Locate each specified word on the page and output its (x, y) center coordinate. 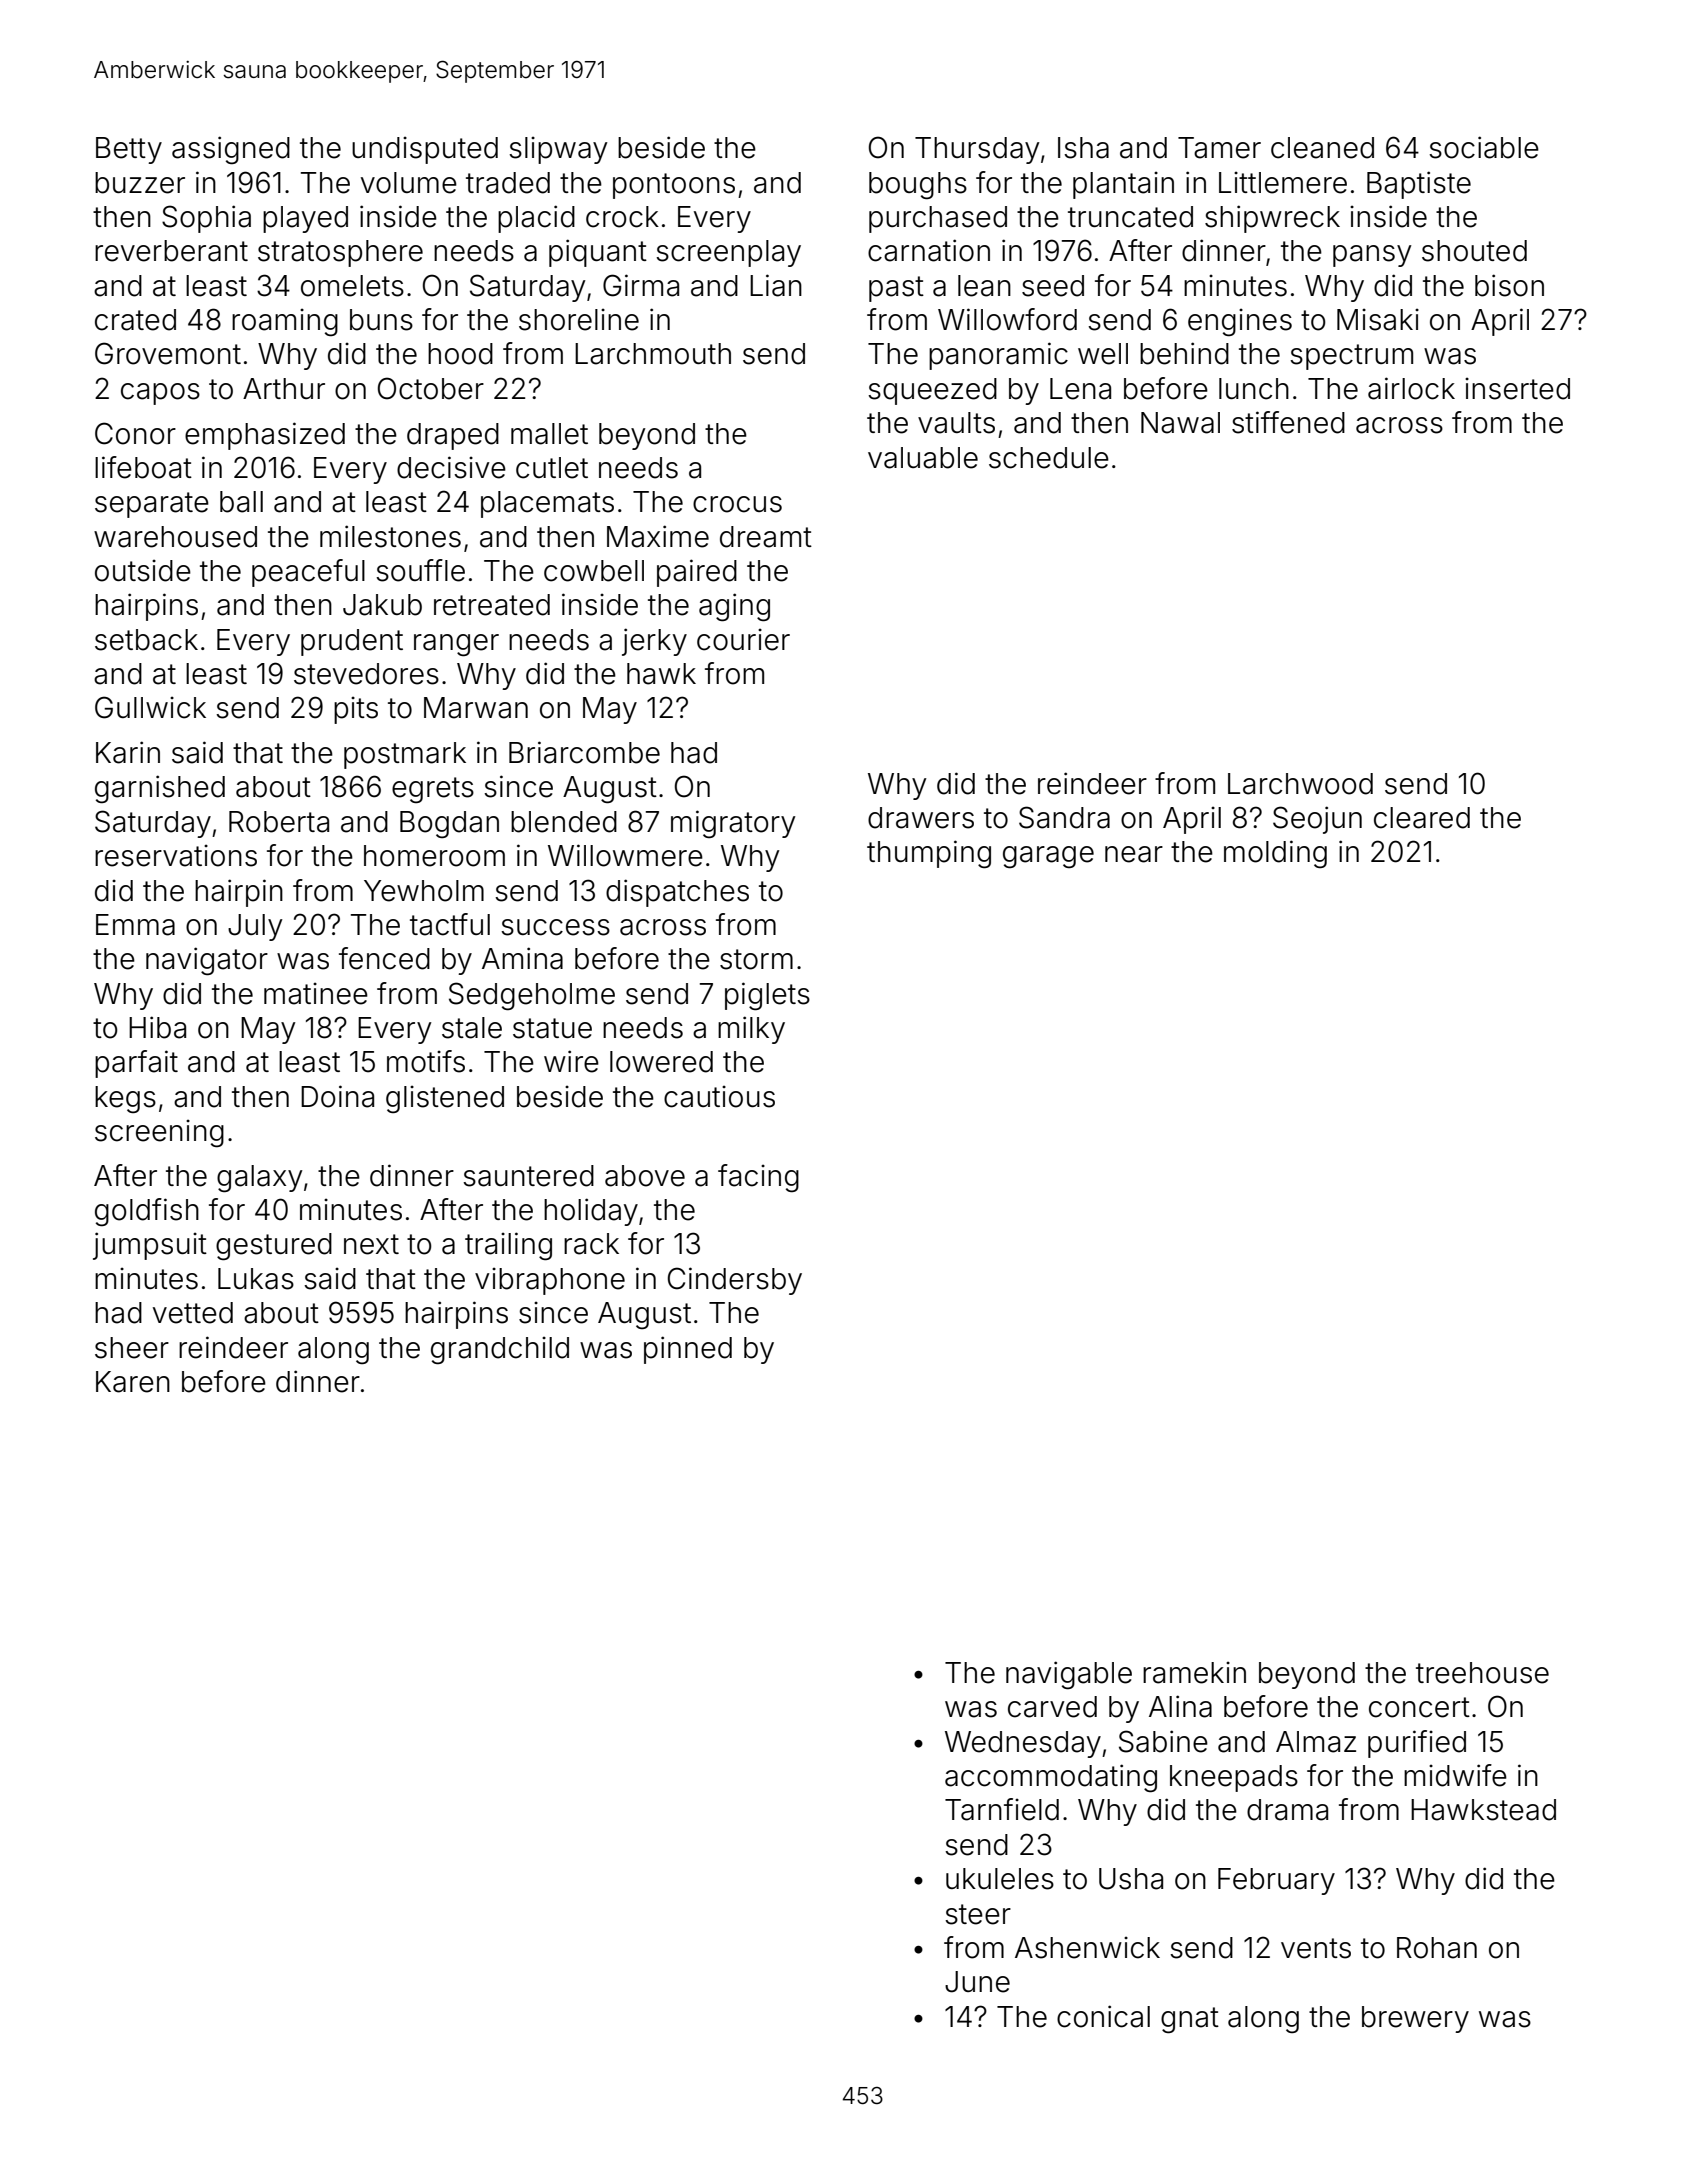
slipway (558, 150)
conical (1103, 2016)
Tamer (1219, 148)
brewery (1415, 2019)
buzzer (140, 183)
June (977, 1982)
